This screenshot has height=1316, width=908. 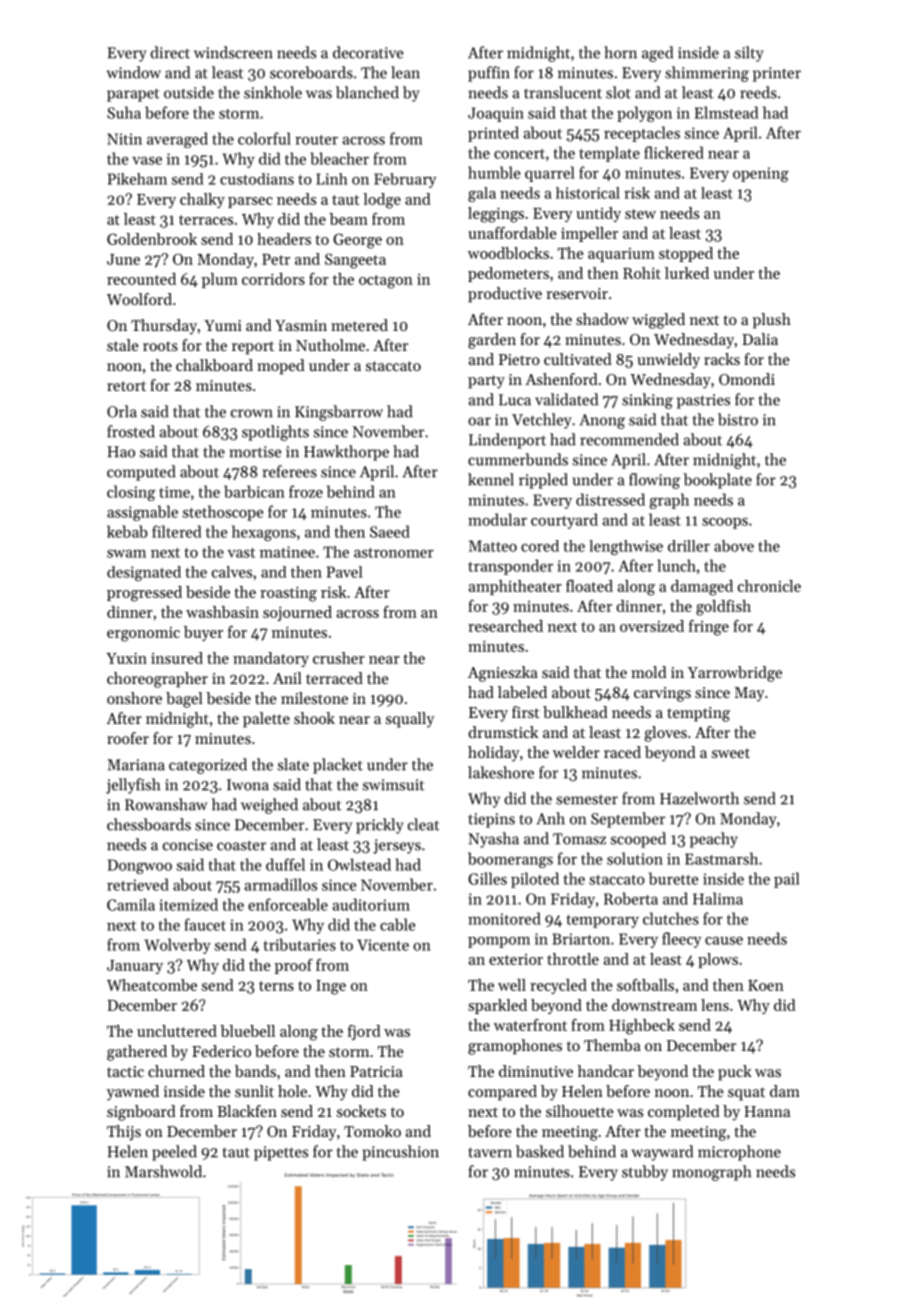 What do you see at coordinates (264, 138) in the screenshot?
I see `colorful` at bounding box center [264, 138].
